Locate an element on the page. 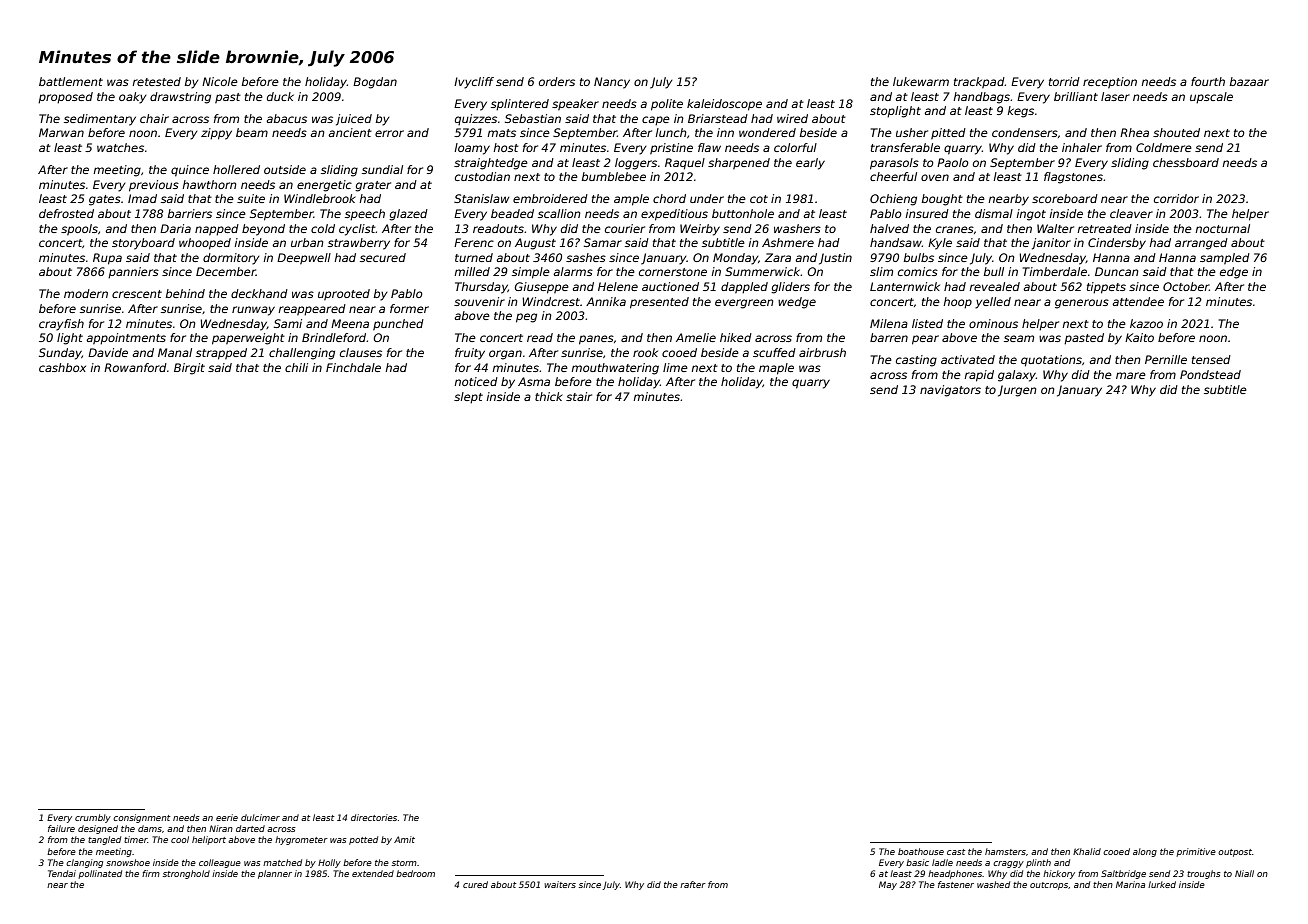 Image resolution: width=1308 pixels, height=924 pixels. Jurgen is located at coordinates (1017, 391).
